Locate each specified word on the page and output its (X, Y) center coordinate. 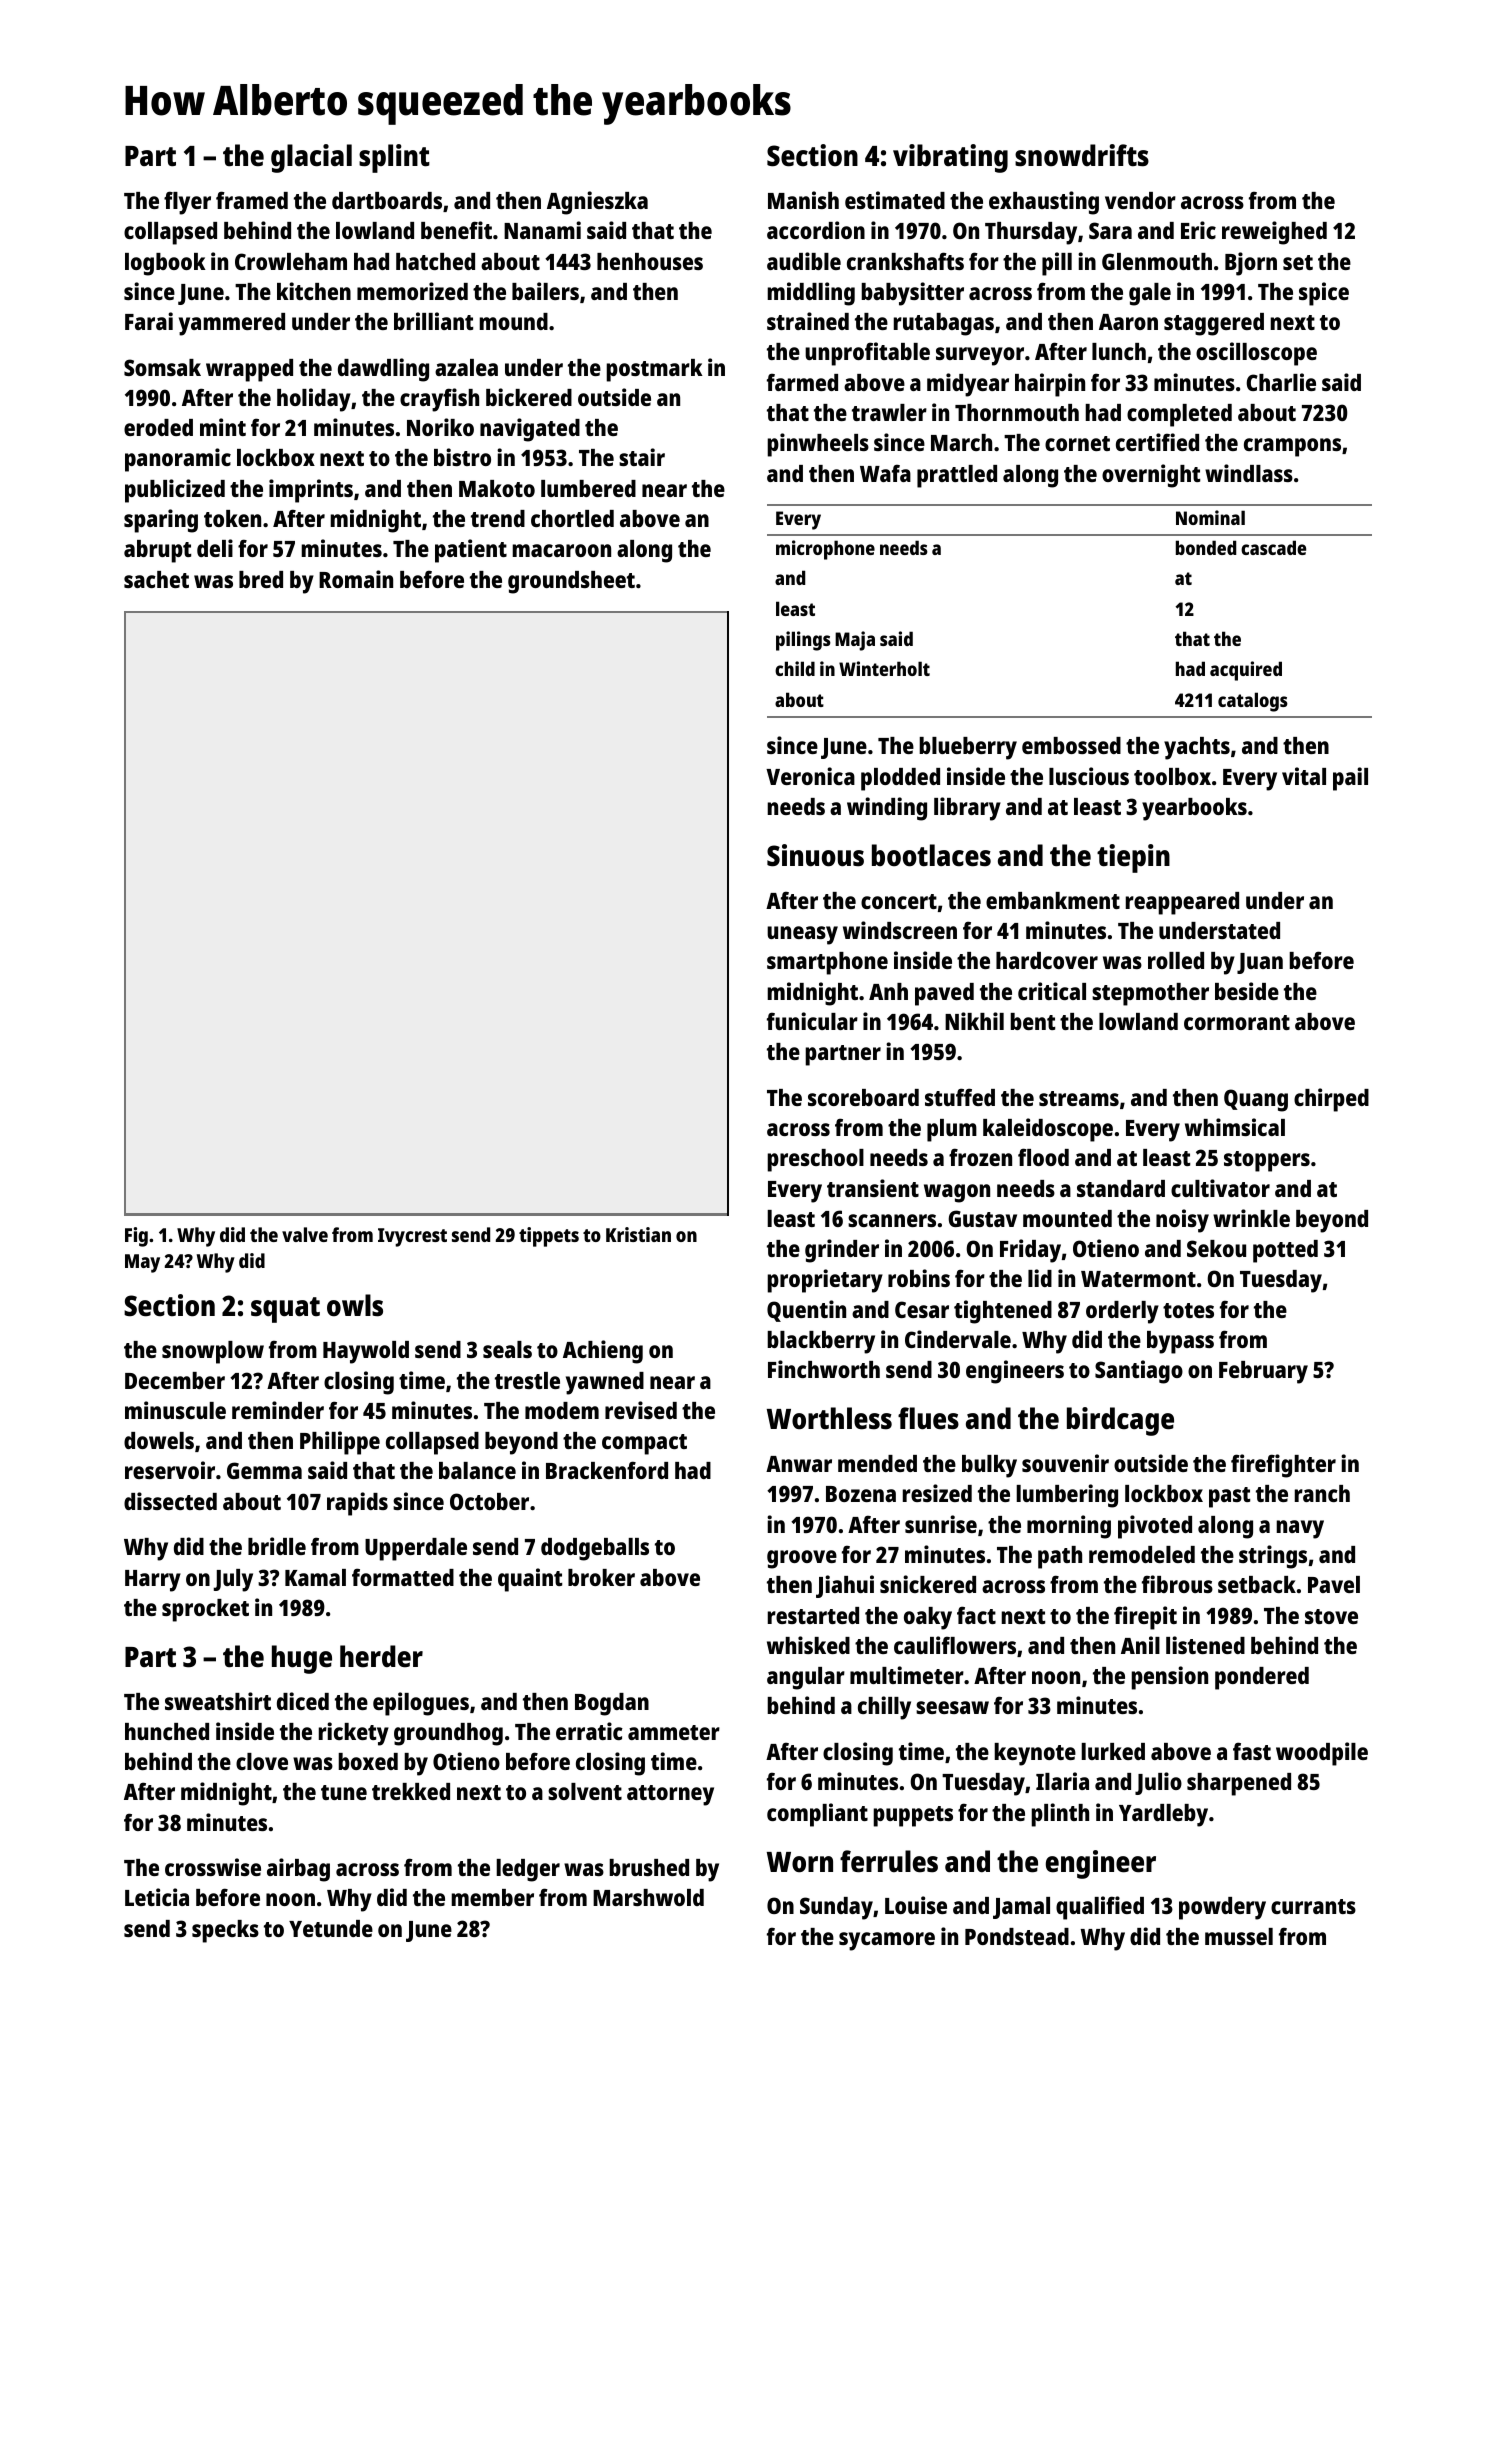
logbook (165, 264)
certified (1157, 442)
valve (305, 1234)
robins (919, 1278)
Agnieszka (597, 203)
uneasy (802, 935)
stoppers (1267, 1161)
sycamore (887, 1941)
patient (471, 551)
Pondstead (1017, 1936)
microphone (825, 550)
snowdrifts (1082, 155)
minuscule (175, 1410)
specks (225, 1931)
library (967, 809)
